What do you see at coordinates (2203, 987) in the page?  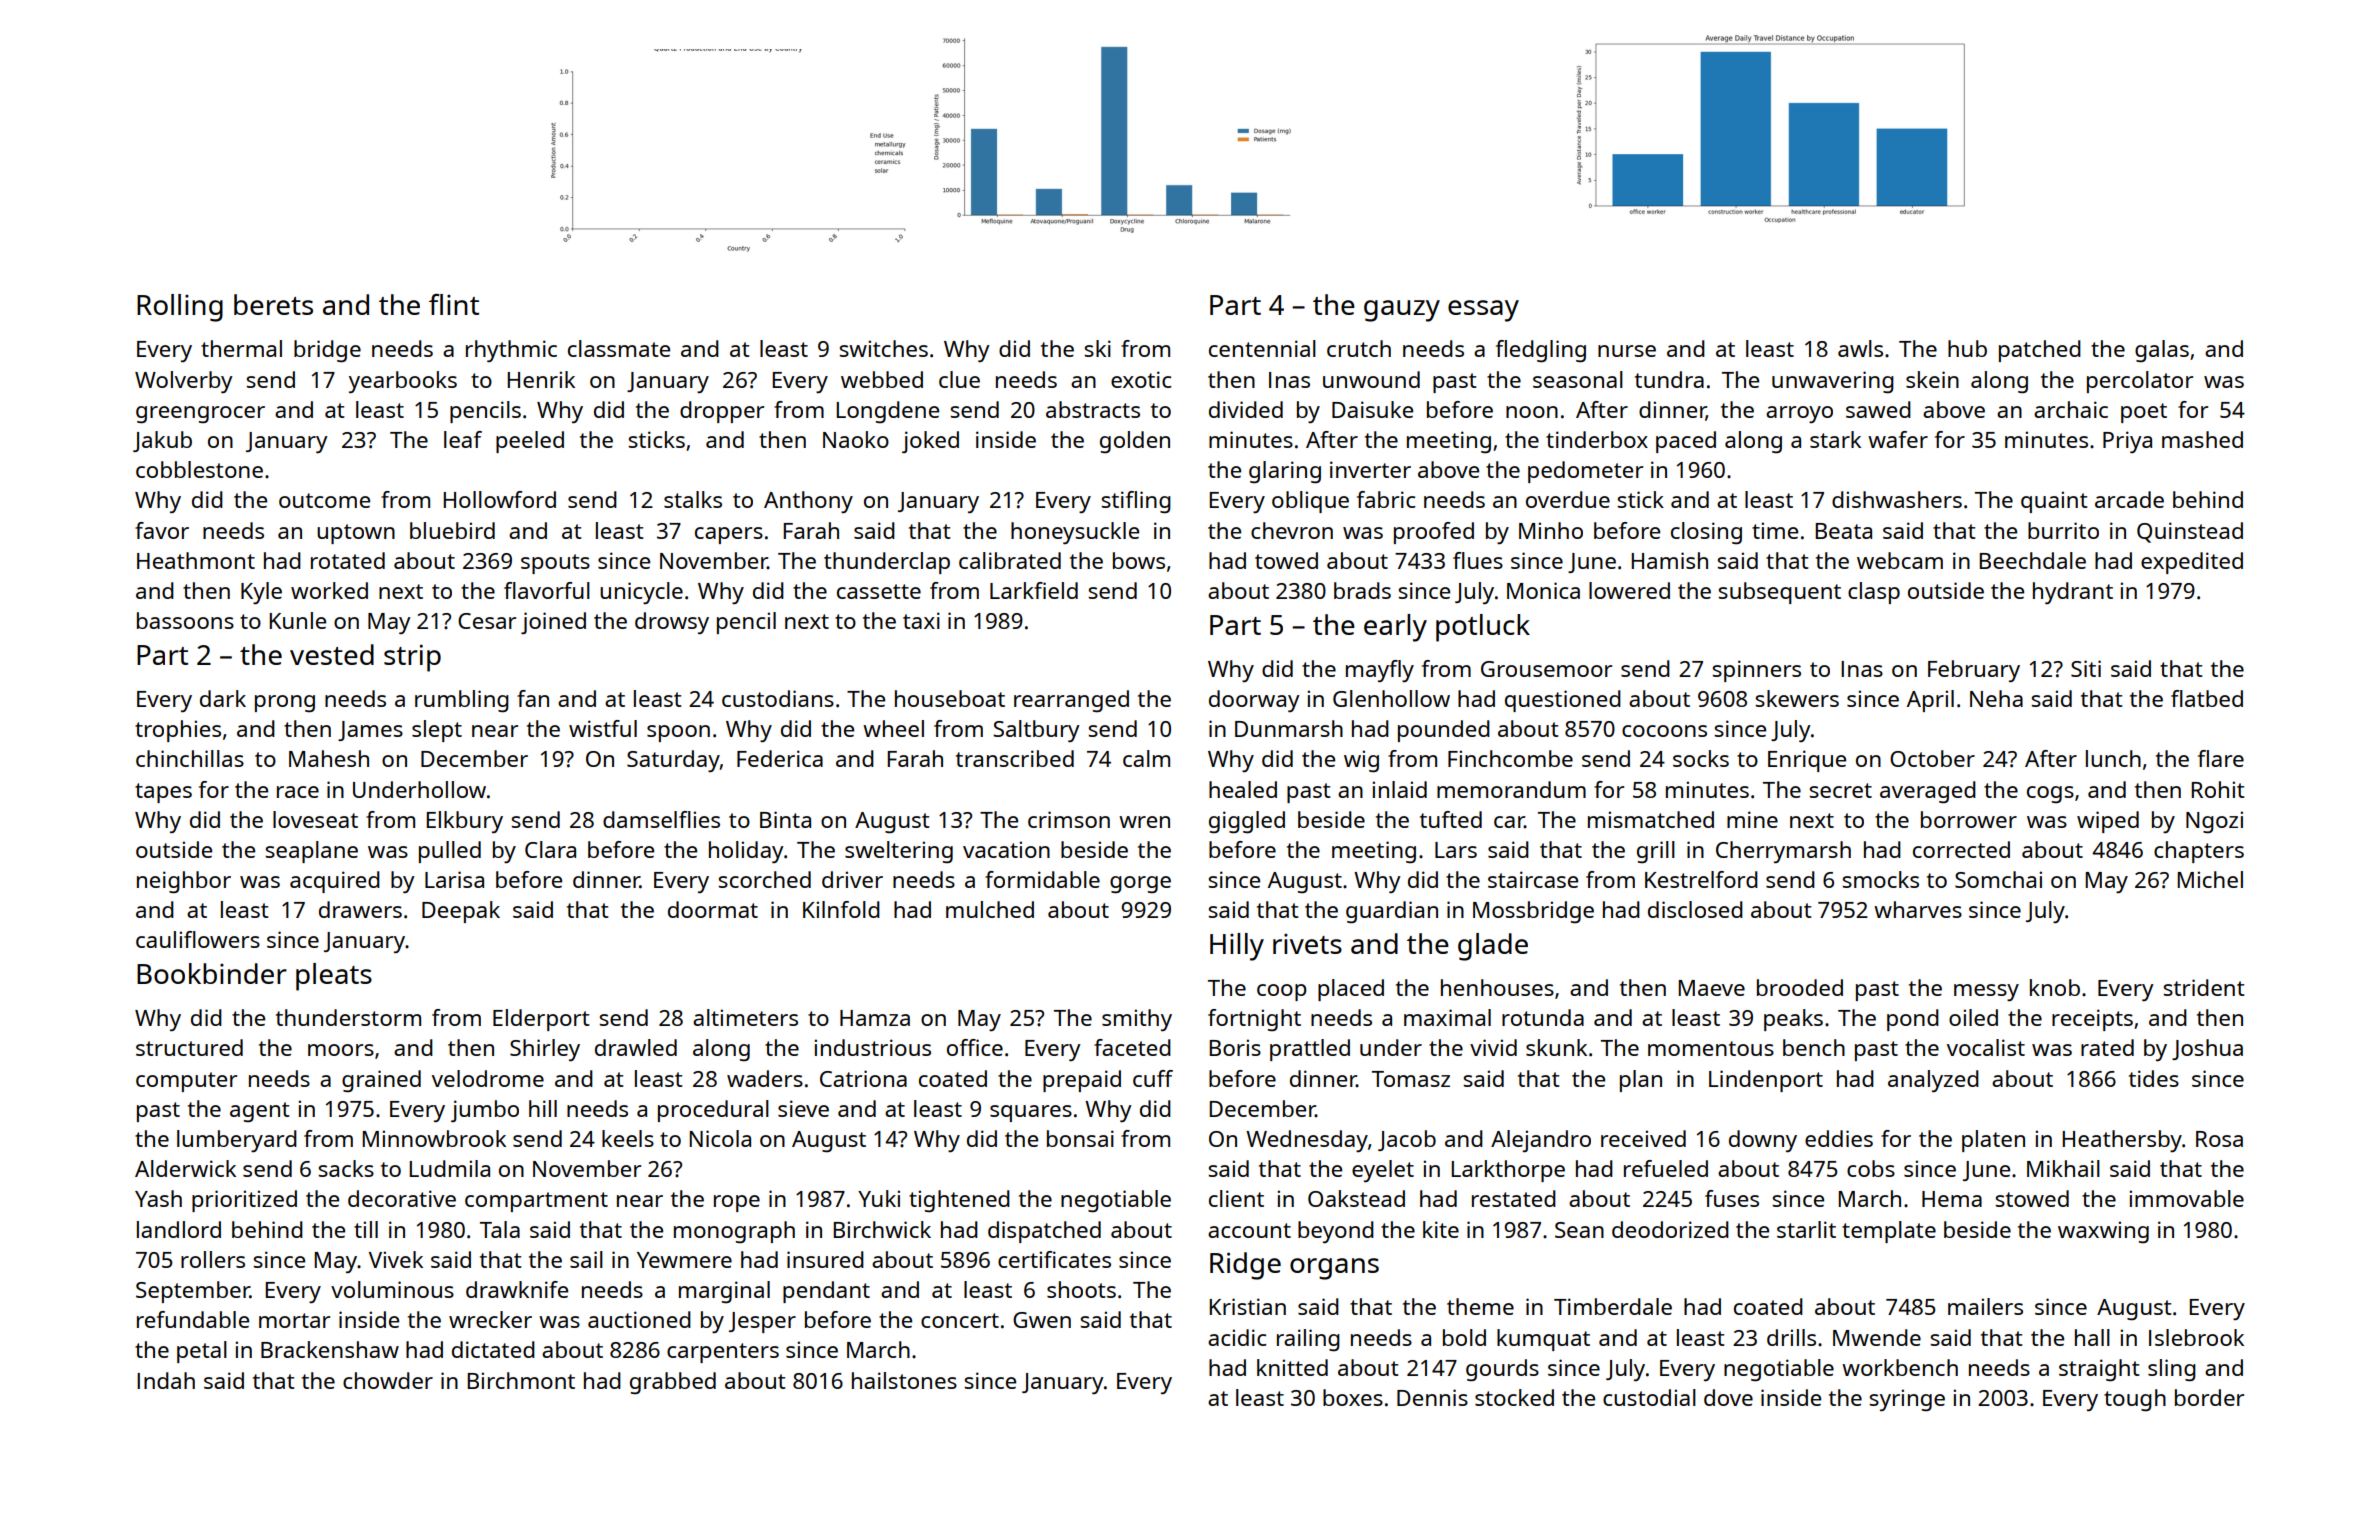 I see `strident` at bounding box center [2203, 987].
